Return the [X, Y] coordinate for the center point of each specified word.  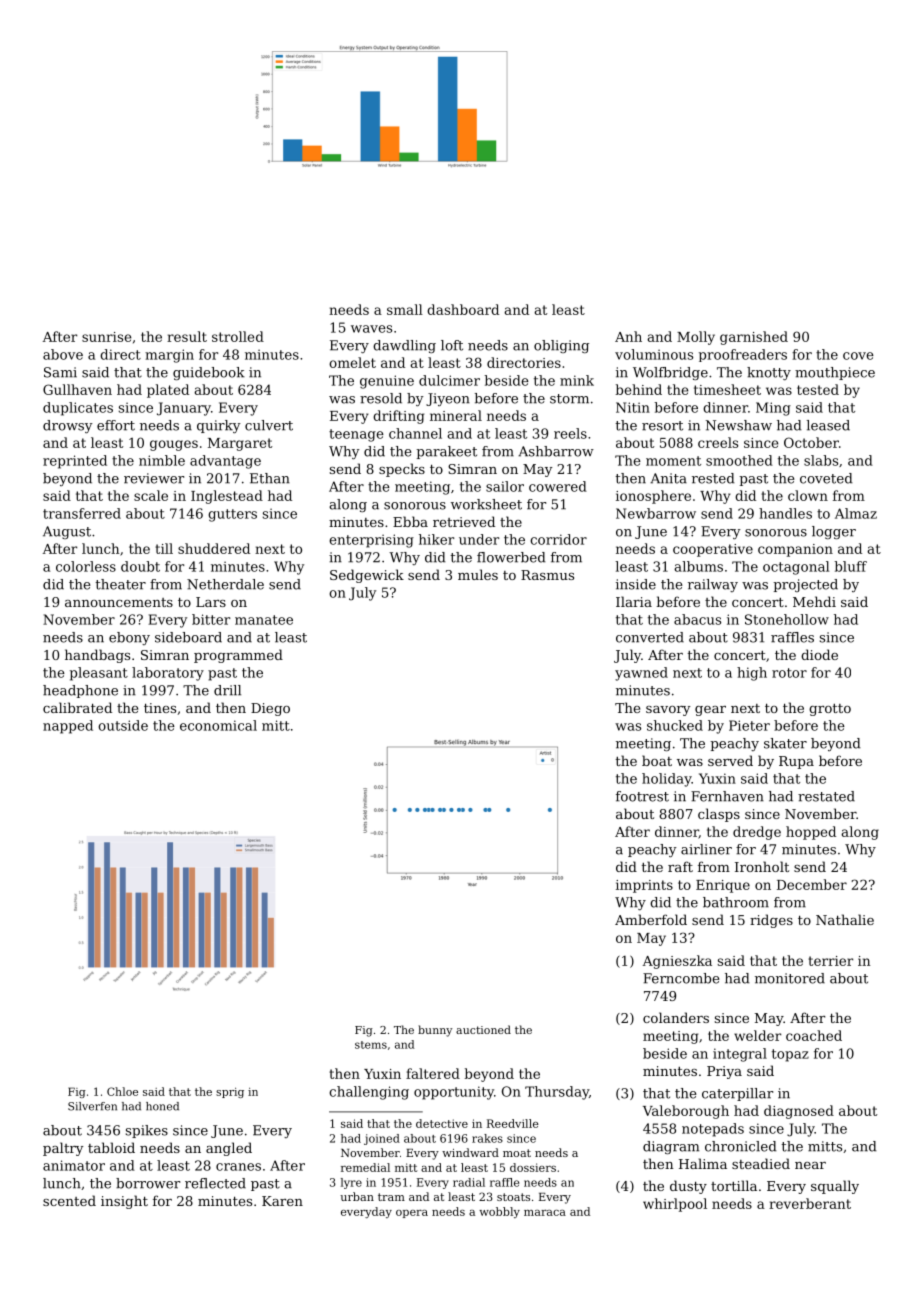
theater [120, 584]
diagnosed [799, 1112]
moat [517, 1153]
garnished [754, 338]
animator [74, 1165]
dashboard [463, 309]
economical [218, 725]
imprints [644, 886]
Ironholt [762, 866]
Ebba [410, 521]
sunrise [106, 337]
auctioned [483, 1029]
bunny [435, 1031]
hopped [811, 833]
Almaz [856, 513]
